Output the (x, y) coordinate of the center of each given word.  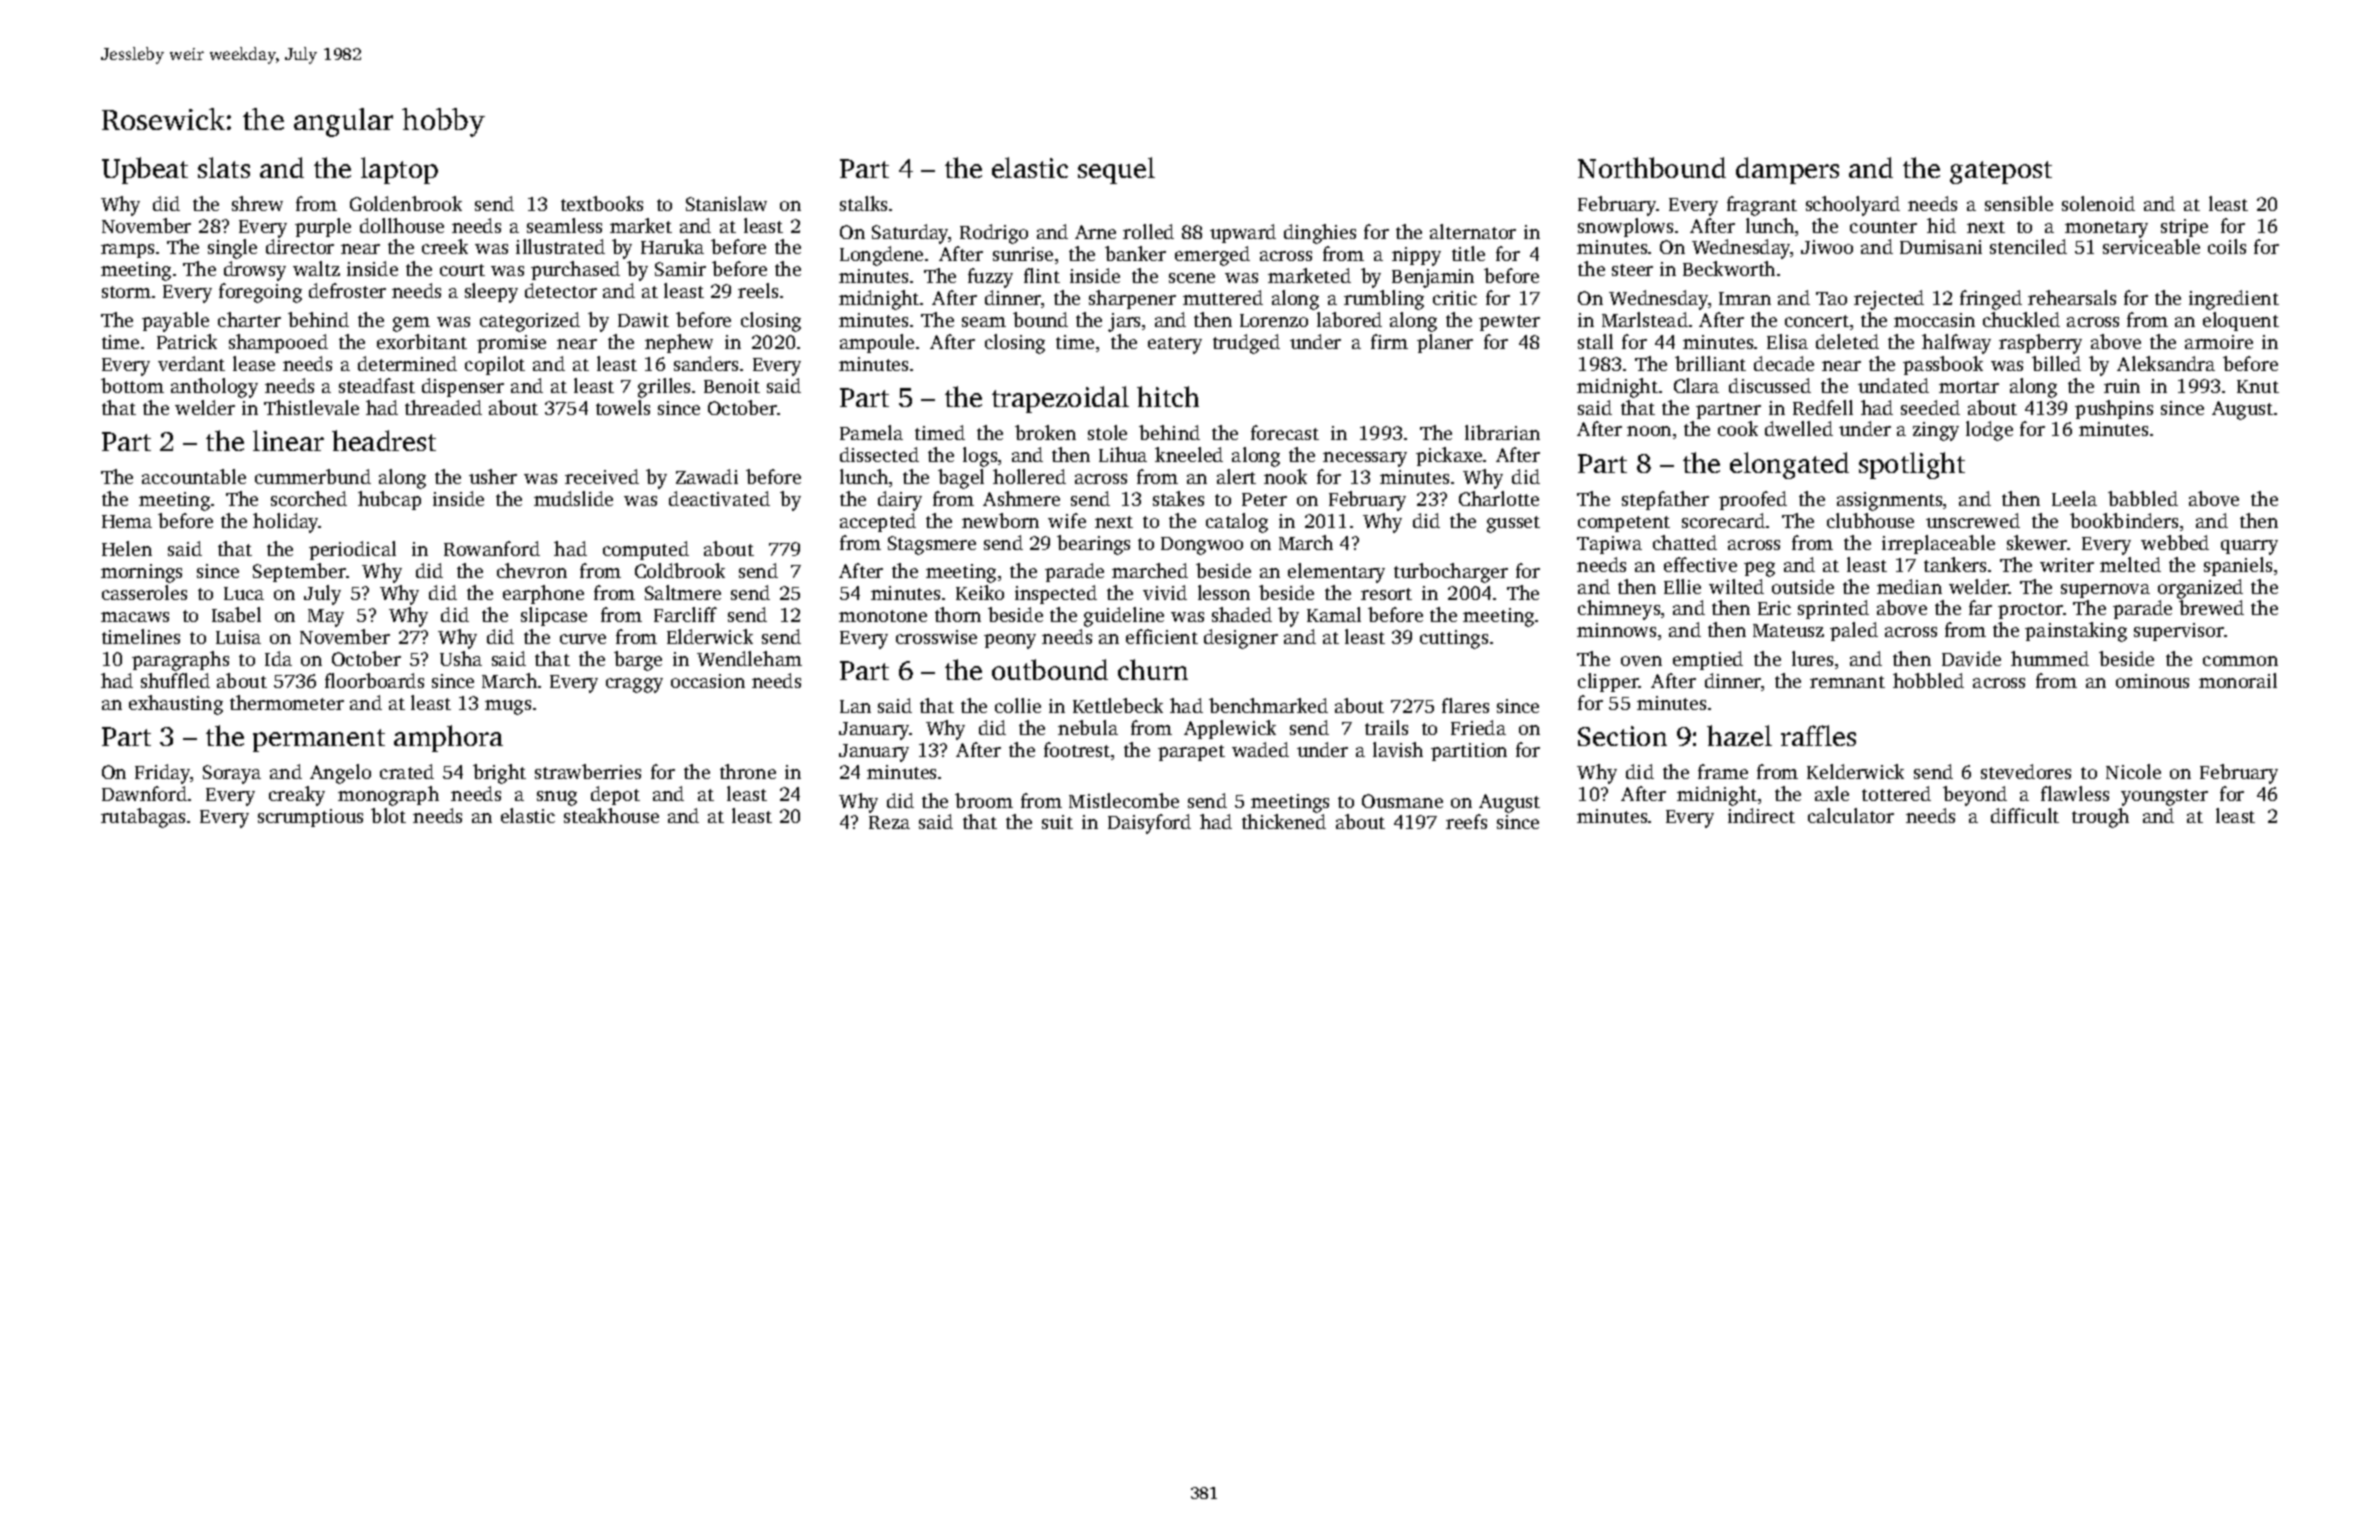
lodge (1989, 431)
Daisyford (1149, 824)
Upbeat (145, 170)
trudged (1246, 344)
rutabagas (143, 818)
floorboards (374, 680)
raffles (1818, 735)
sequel (1116, 170)
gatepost (2001, 172)
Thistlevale (311, 407)
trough (2100, 818)
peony (1010, 641)
